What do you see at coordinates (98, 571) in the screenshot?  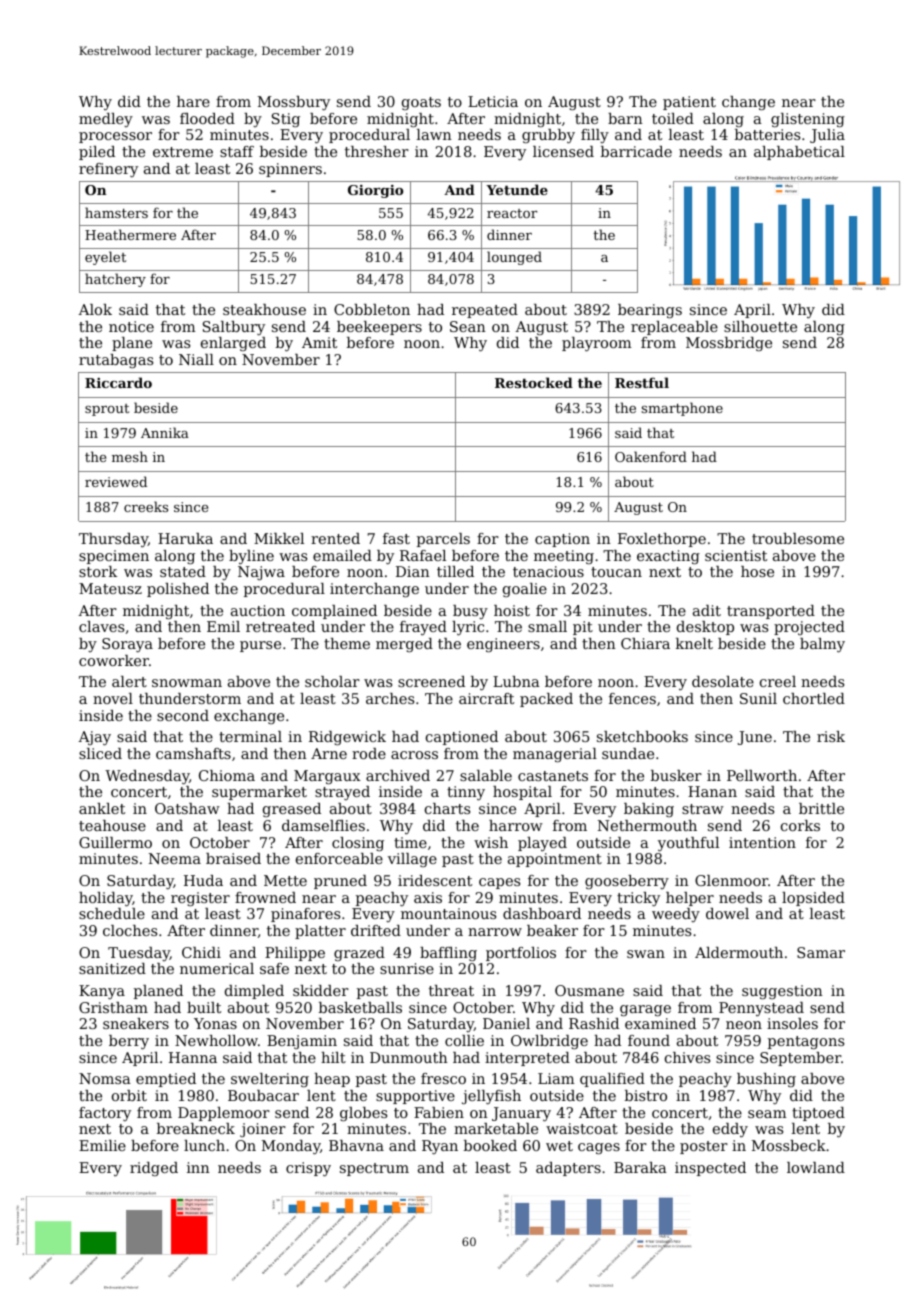 I see `stork` at bounding box center [98, 571].
